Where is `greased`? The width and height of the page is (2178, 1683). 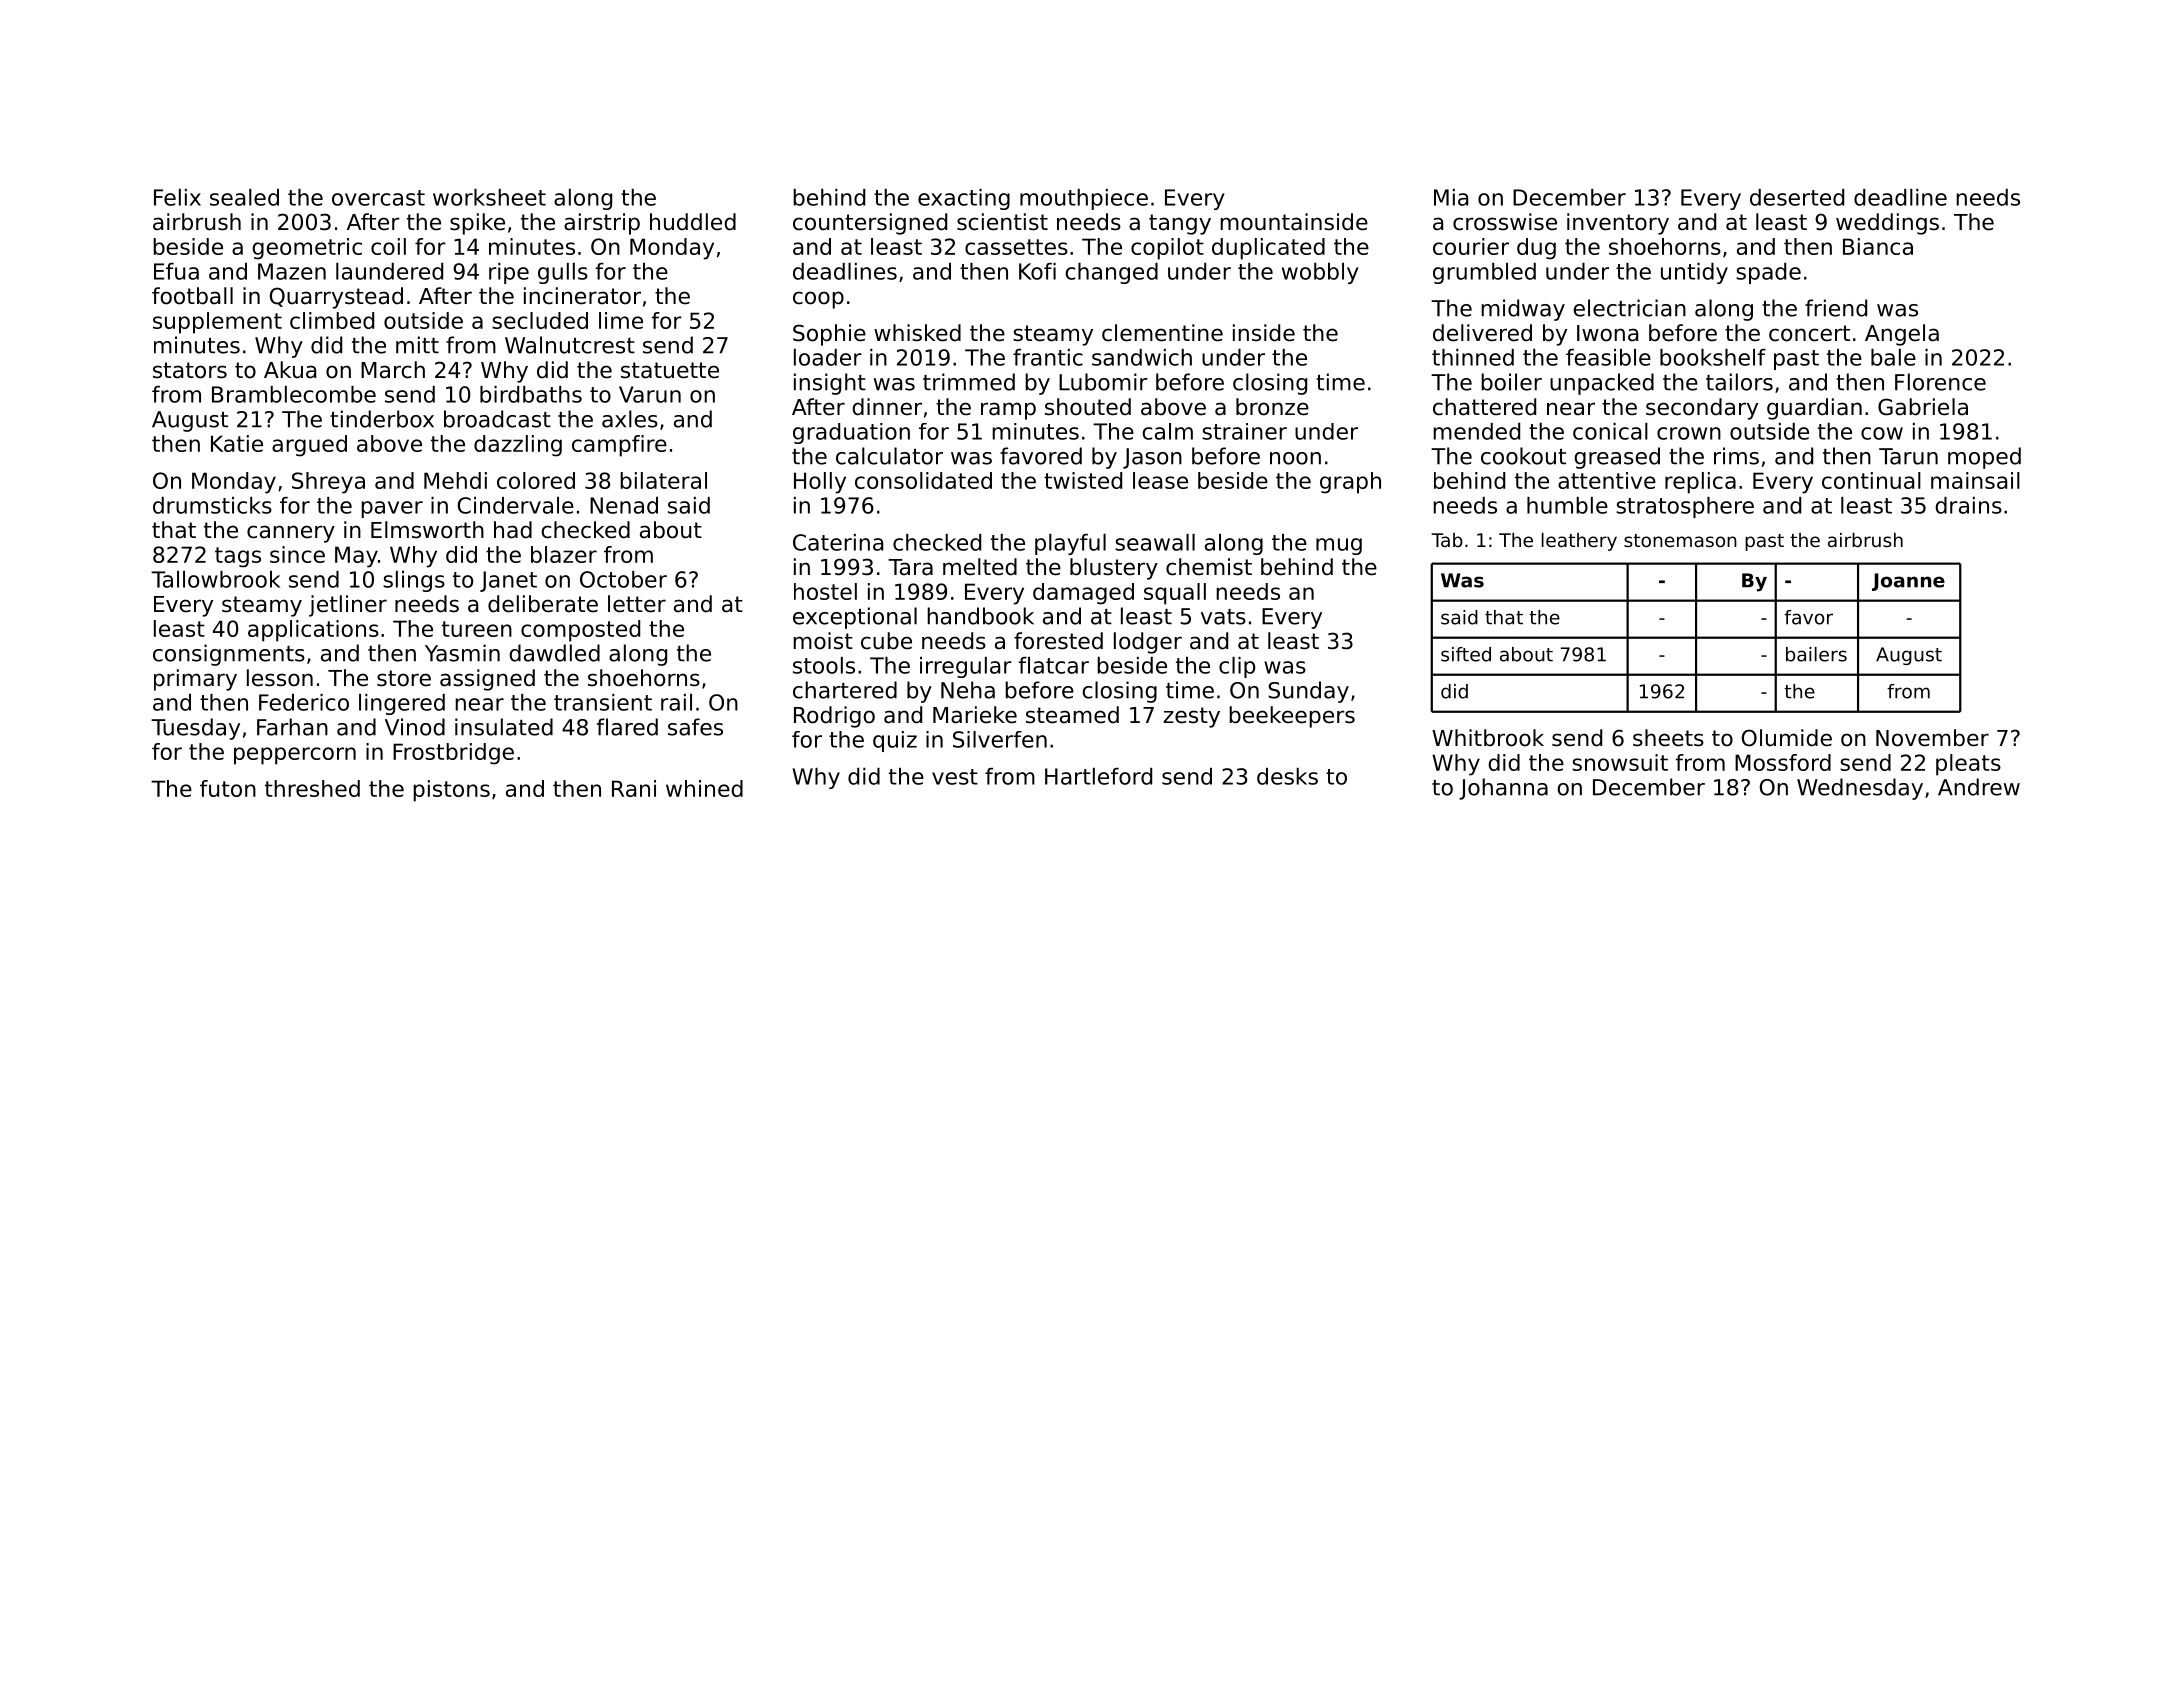
greased is located at coordinates (1617, 458).
